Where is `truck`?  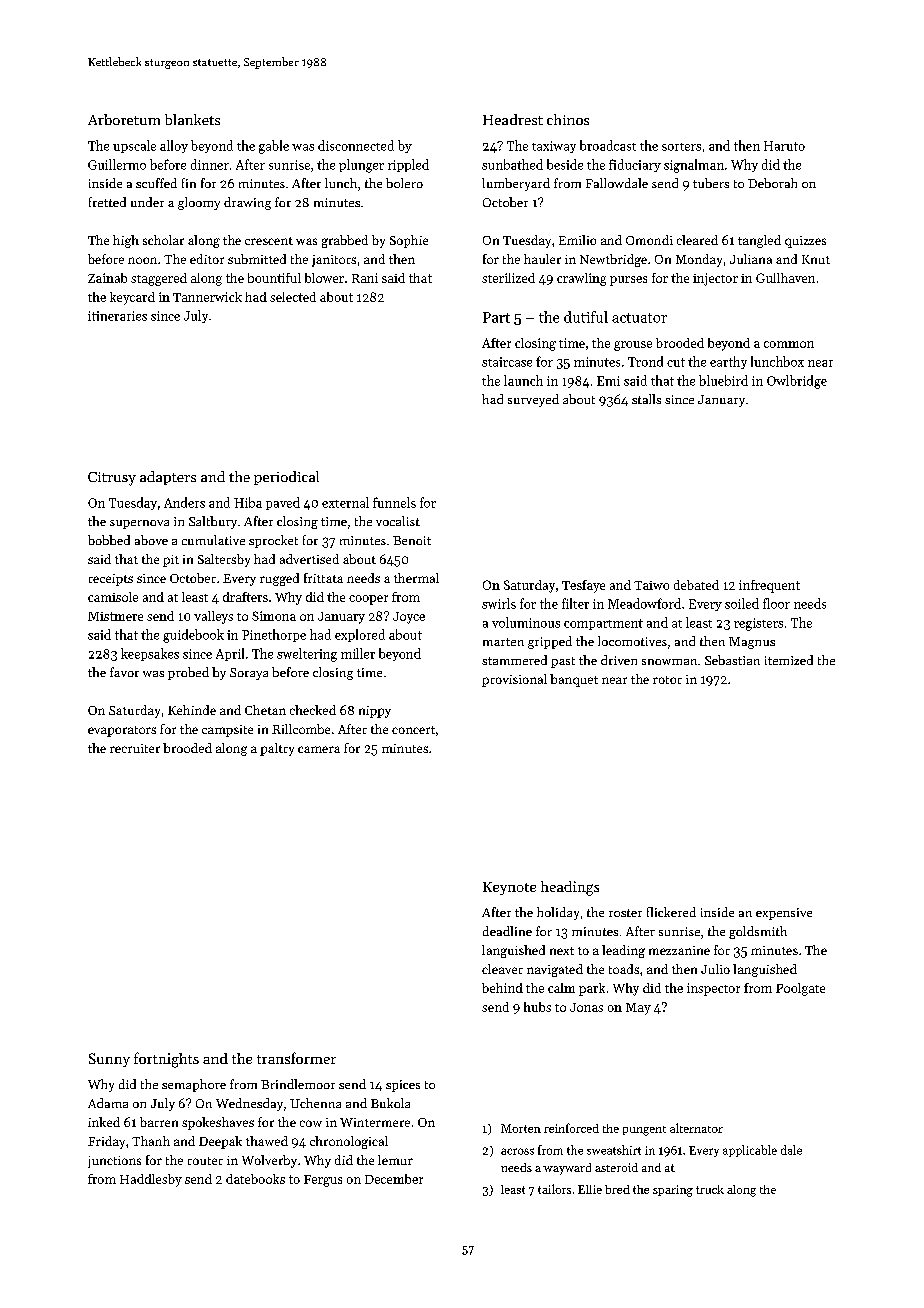
truck is located at coordinates (710, 1189).
